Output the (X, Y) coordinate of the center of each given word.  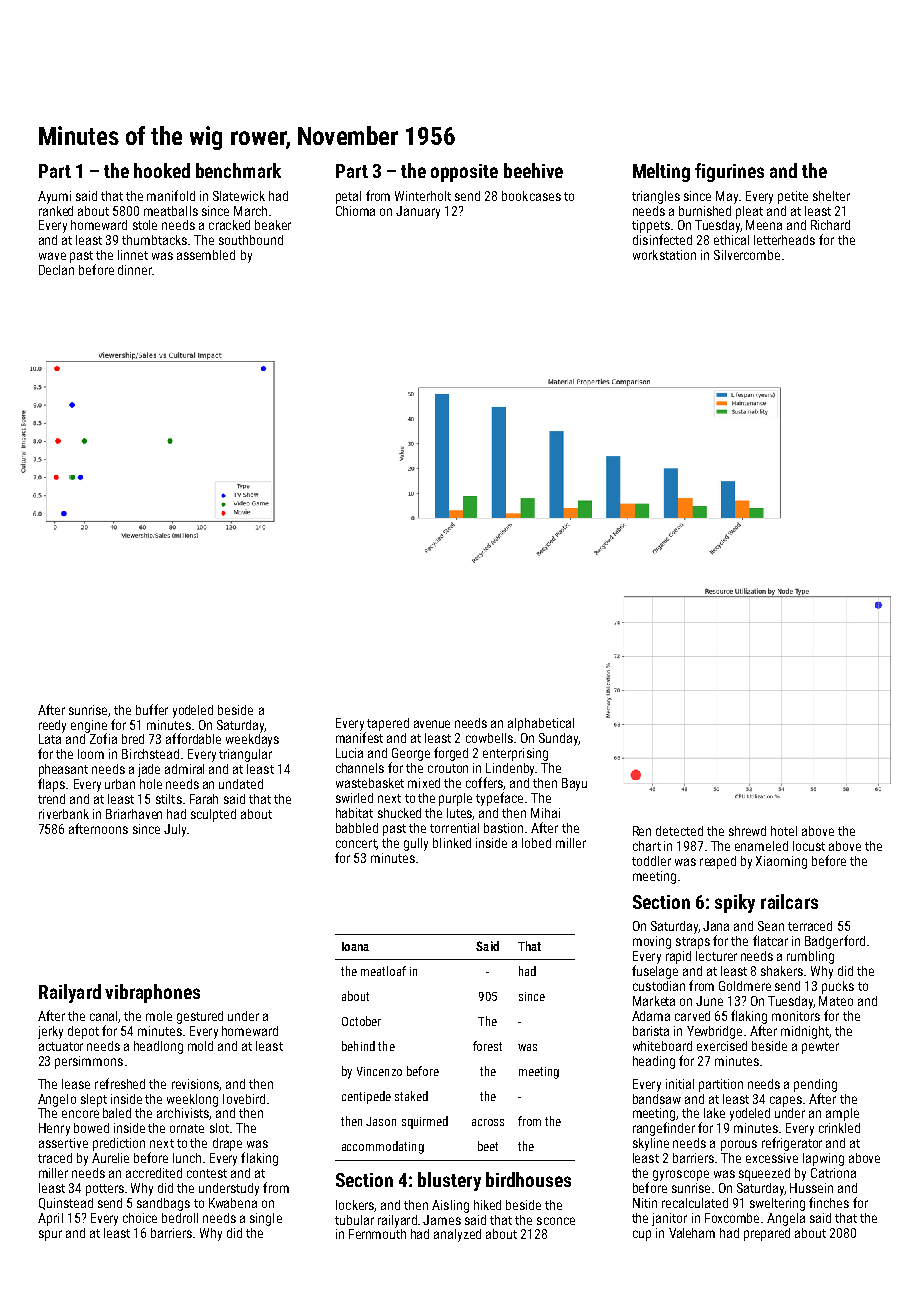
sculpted (213, 815)
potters (105, 1190)
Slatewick (239, 196)
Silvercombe (747, 255)
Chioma (355, 211)
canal (104, 1017)
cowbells (489, 738)
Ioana (355, 946)
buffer (152, 709)
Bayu (574, 784)
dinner (135, 270)
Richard (830, 225)
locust (809, 846)
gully (416, 844)
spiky (735, 903)
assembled (206, 255)
